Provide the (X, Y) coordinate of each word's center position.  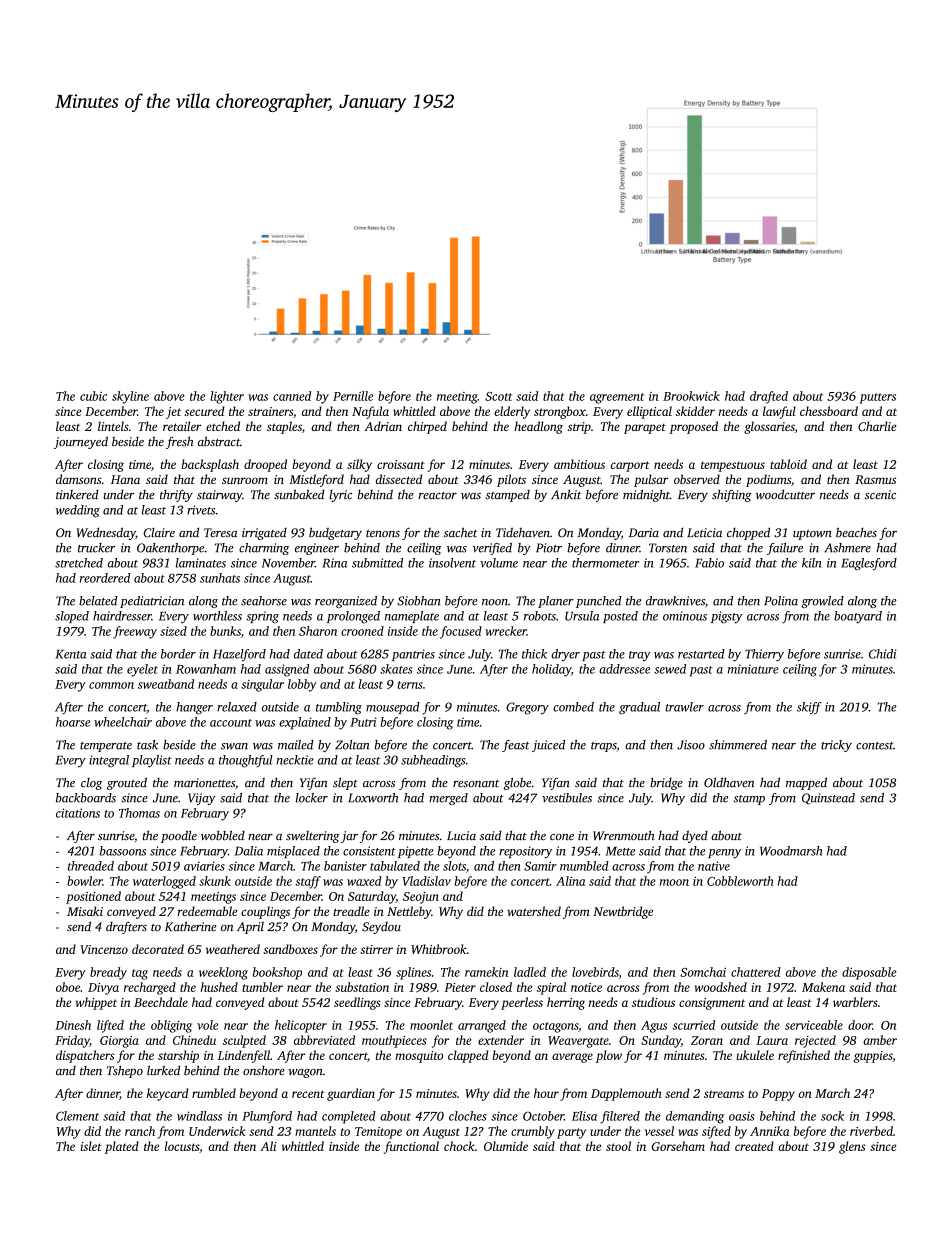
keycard (167, 1094)
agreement (617, 398)
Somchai (703, 972)
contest (874, 746)
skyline (130, 397)
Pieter (460, 987)
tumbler (262, 987)
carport (630, 466)
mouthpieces (394, 1041)
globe (517, 783)
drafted (769, 397)
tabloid (788, 464)
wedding (78, 511)
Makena (823, 987)
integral (109, 761)
